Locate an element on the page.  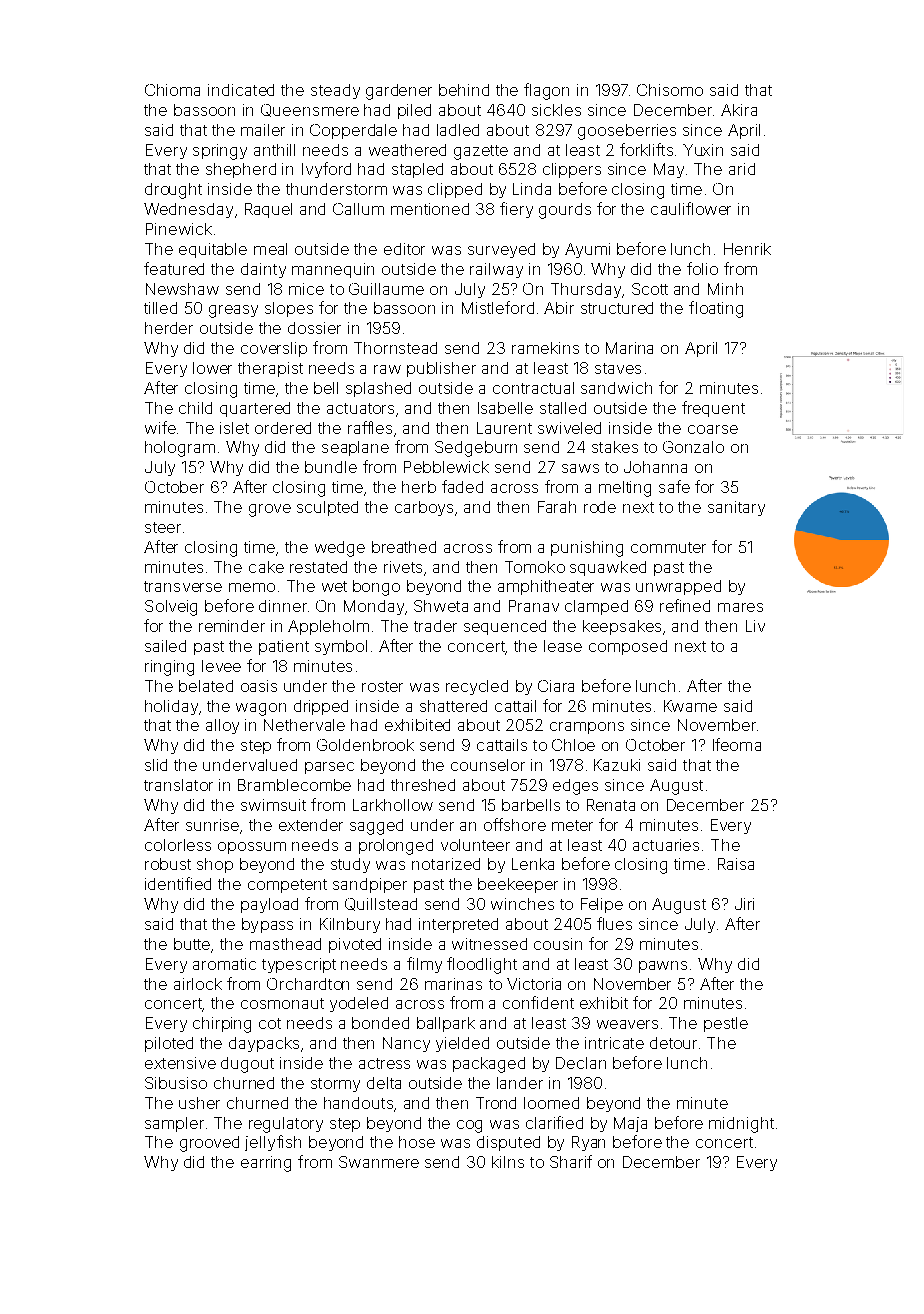
Akira is located at coordinates (739, 110).
